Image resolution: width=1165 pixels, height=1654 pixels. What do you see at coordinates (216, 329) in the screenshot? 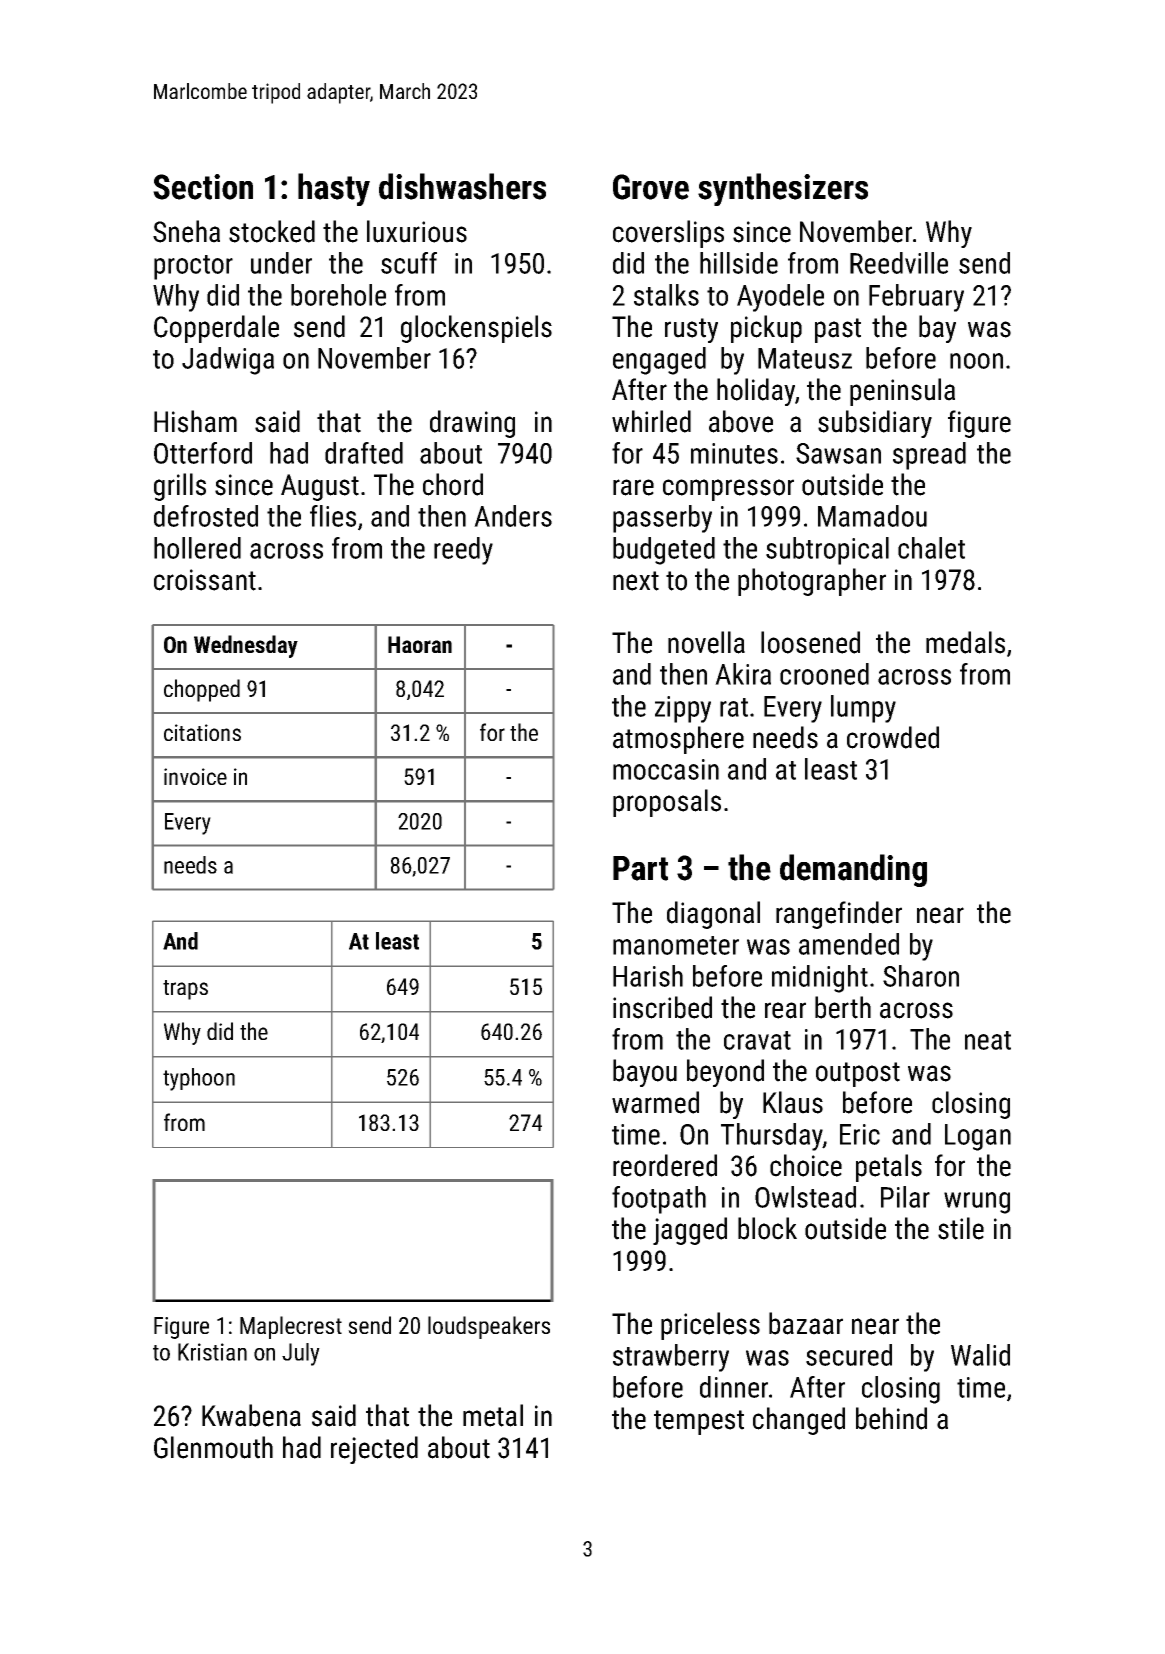
I see `Copperdale` at bounding box center [216, 329].
